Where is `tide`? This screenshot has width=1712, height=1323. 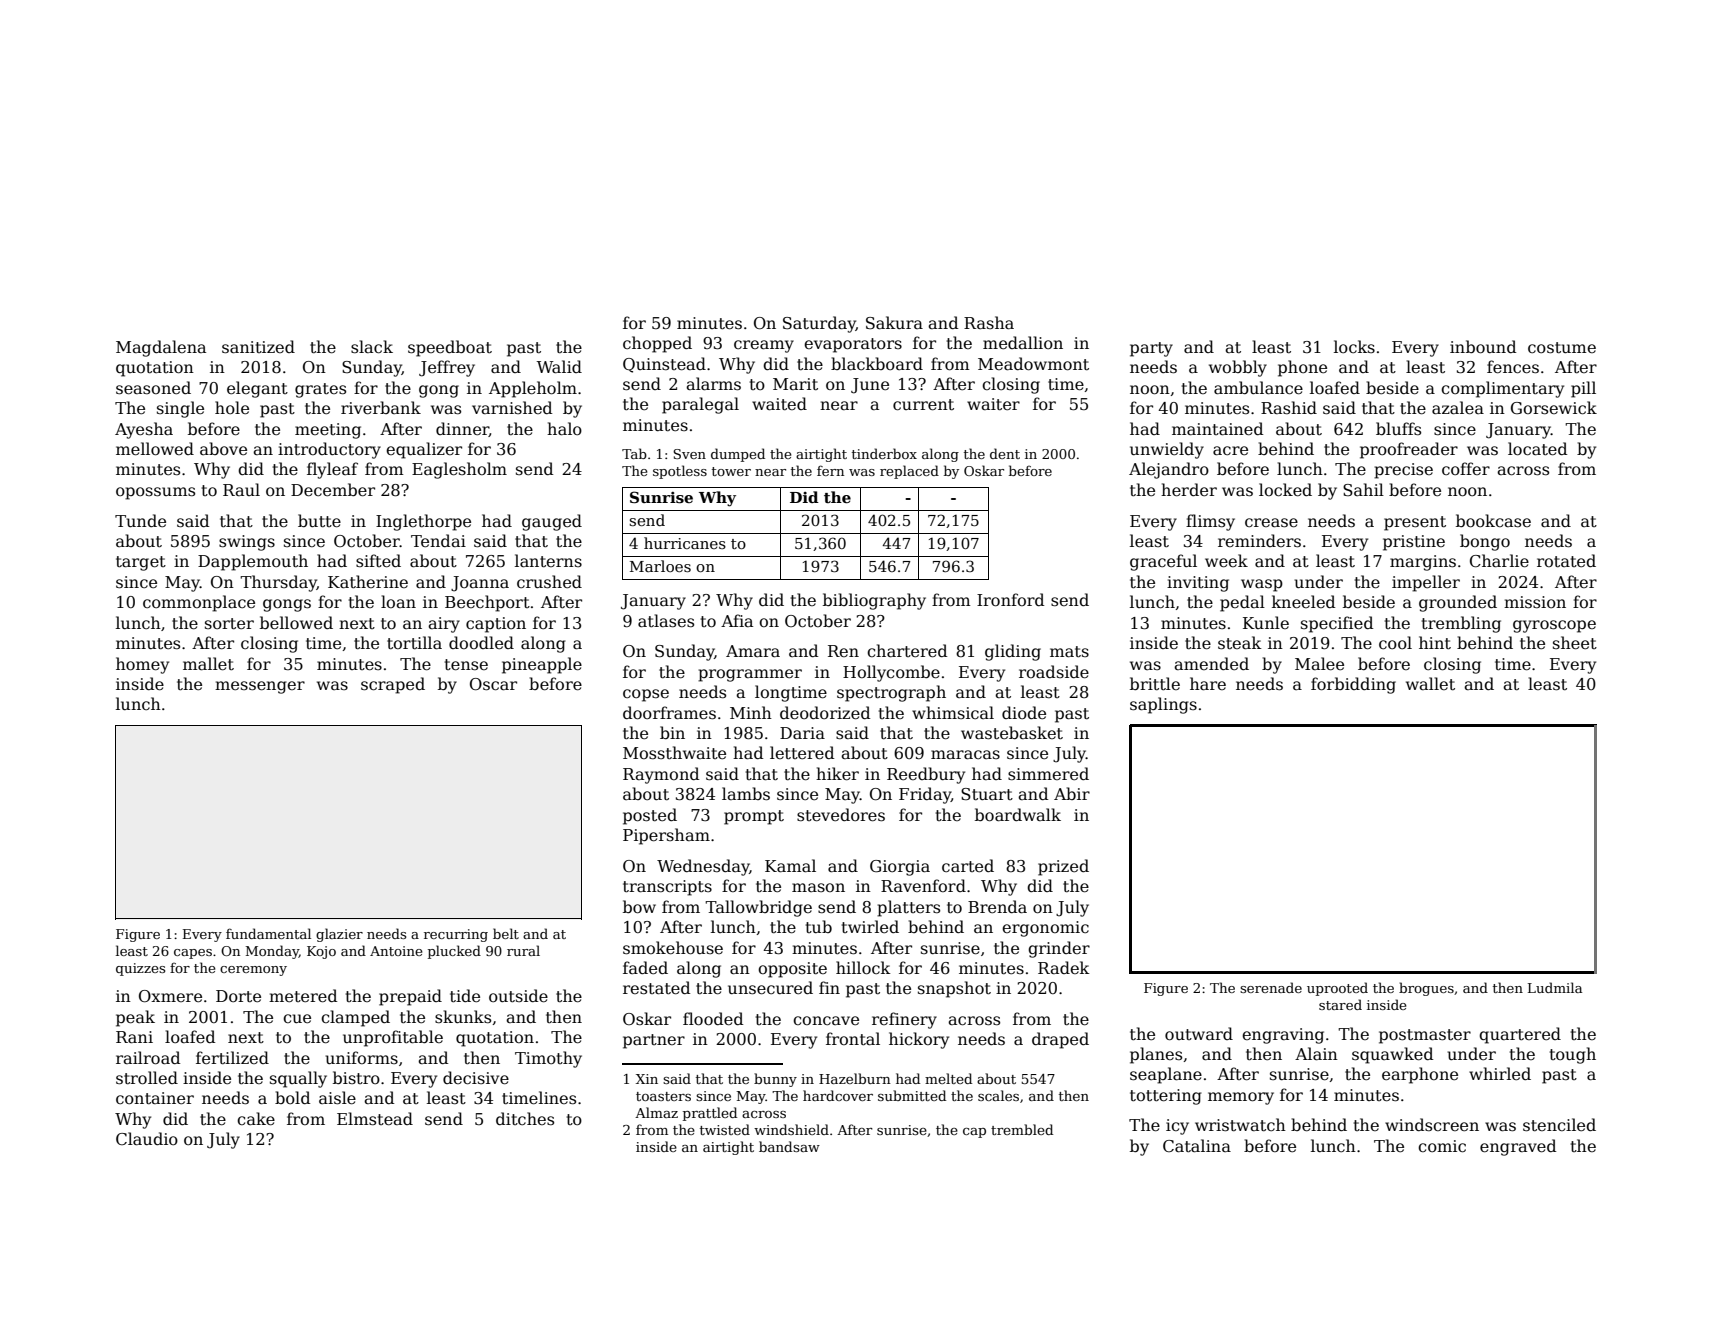
tide is located at coordinates (465, 996).
